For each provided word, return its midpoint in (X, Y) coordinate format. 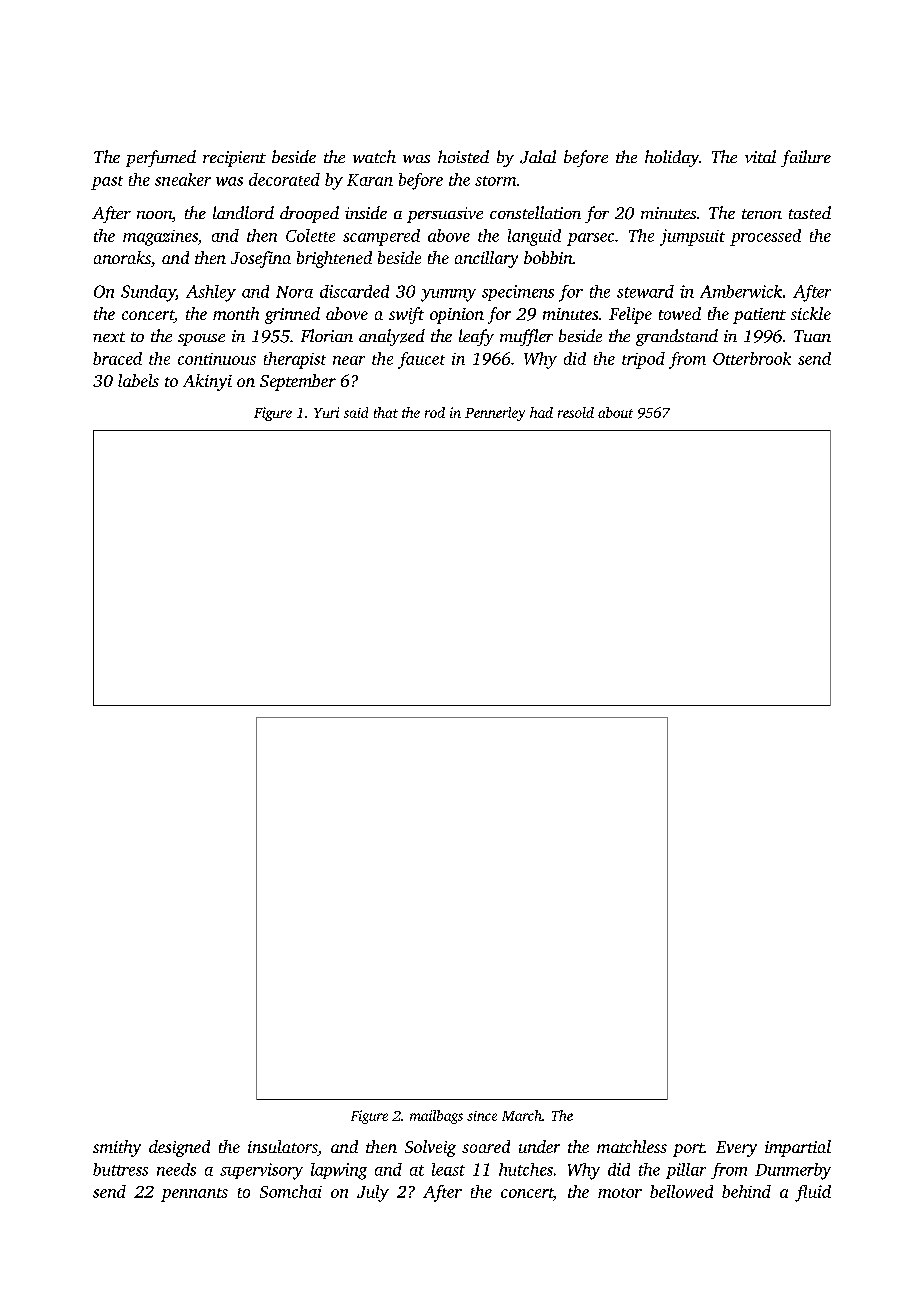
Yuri (326, 412)
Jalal (538, 157)
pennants (194, 1195)
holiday (672, 158)
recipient (234, 159)
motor (620, 1193)
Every (736, 1149)
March (522, 1115)
